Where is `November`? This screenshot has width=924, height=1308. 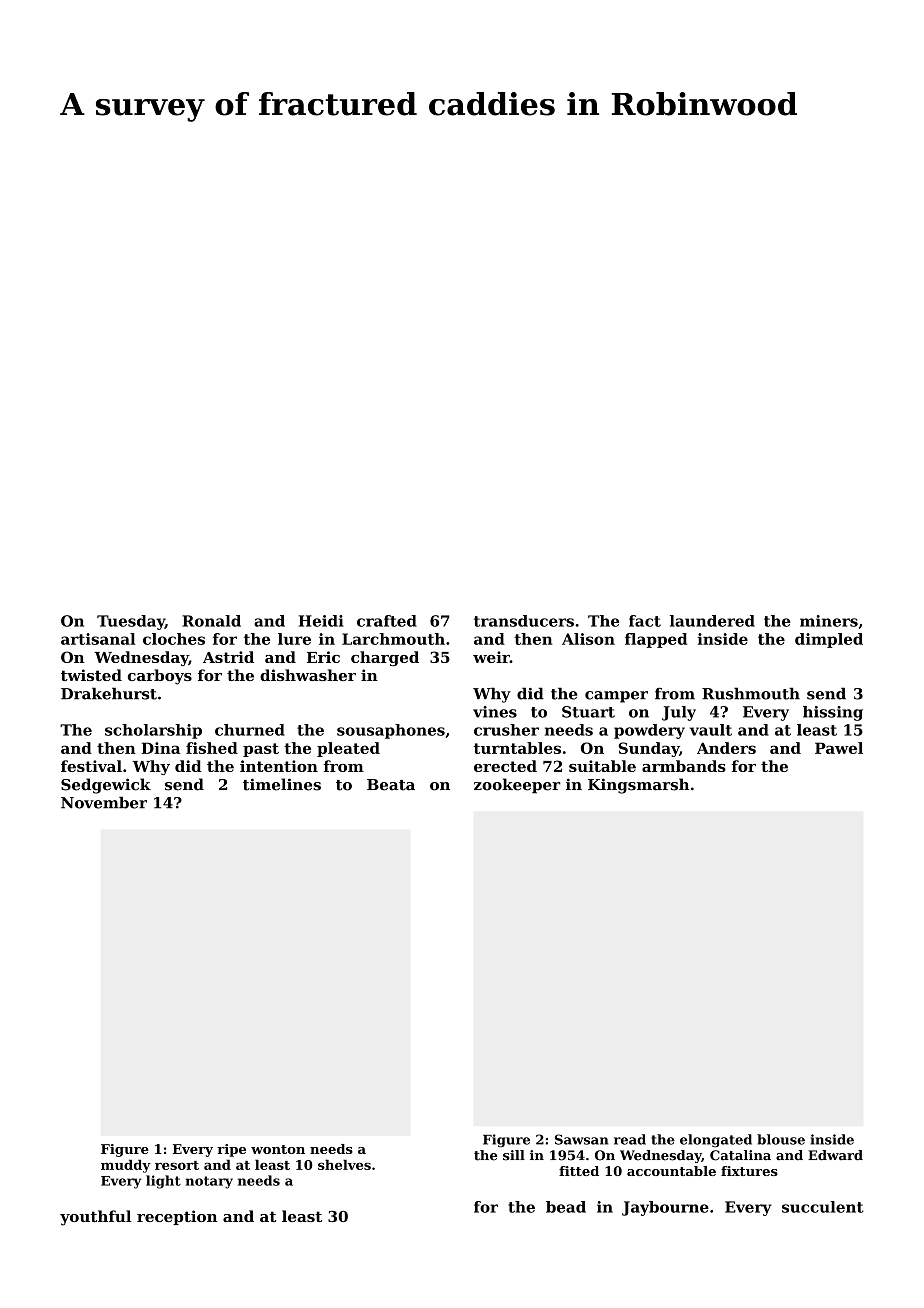
November is located at coordinates (104, 802).
